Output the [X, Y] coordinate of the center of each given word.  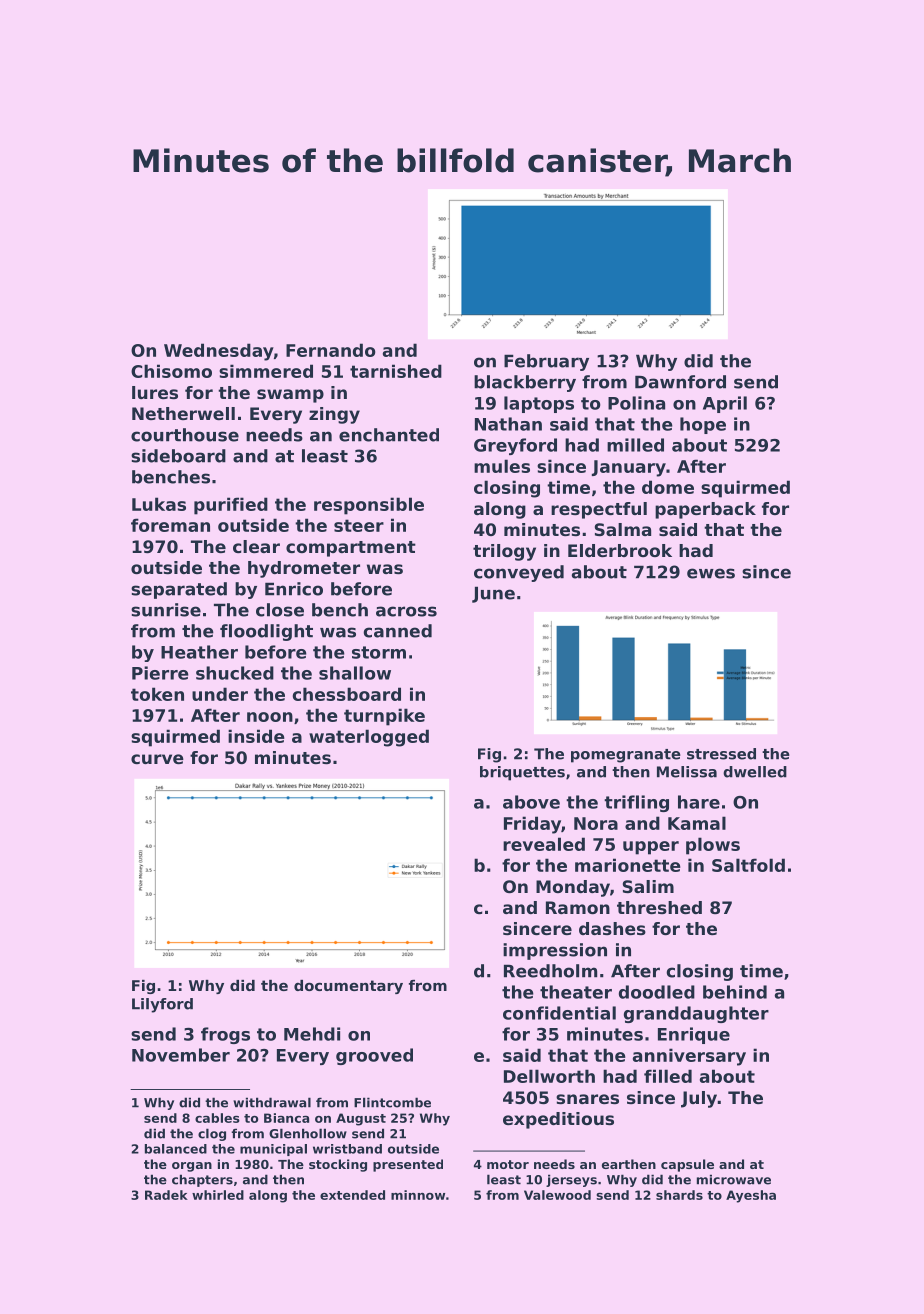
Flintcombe [392, 1102]
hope [703, 425]
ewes [711, 573]
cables [217, 1118]
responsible [369, 506]
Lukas [159, 504]
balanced [176, 1149]
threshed [659, 907]
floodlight [266, 632]
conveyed [519, 573]
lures [155, 392]
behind [735, 992]
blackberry [525, 383]
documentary [348, 987]
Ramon [578, 907]
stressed [721, 754]
